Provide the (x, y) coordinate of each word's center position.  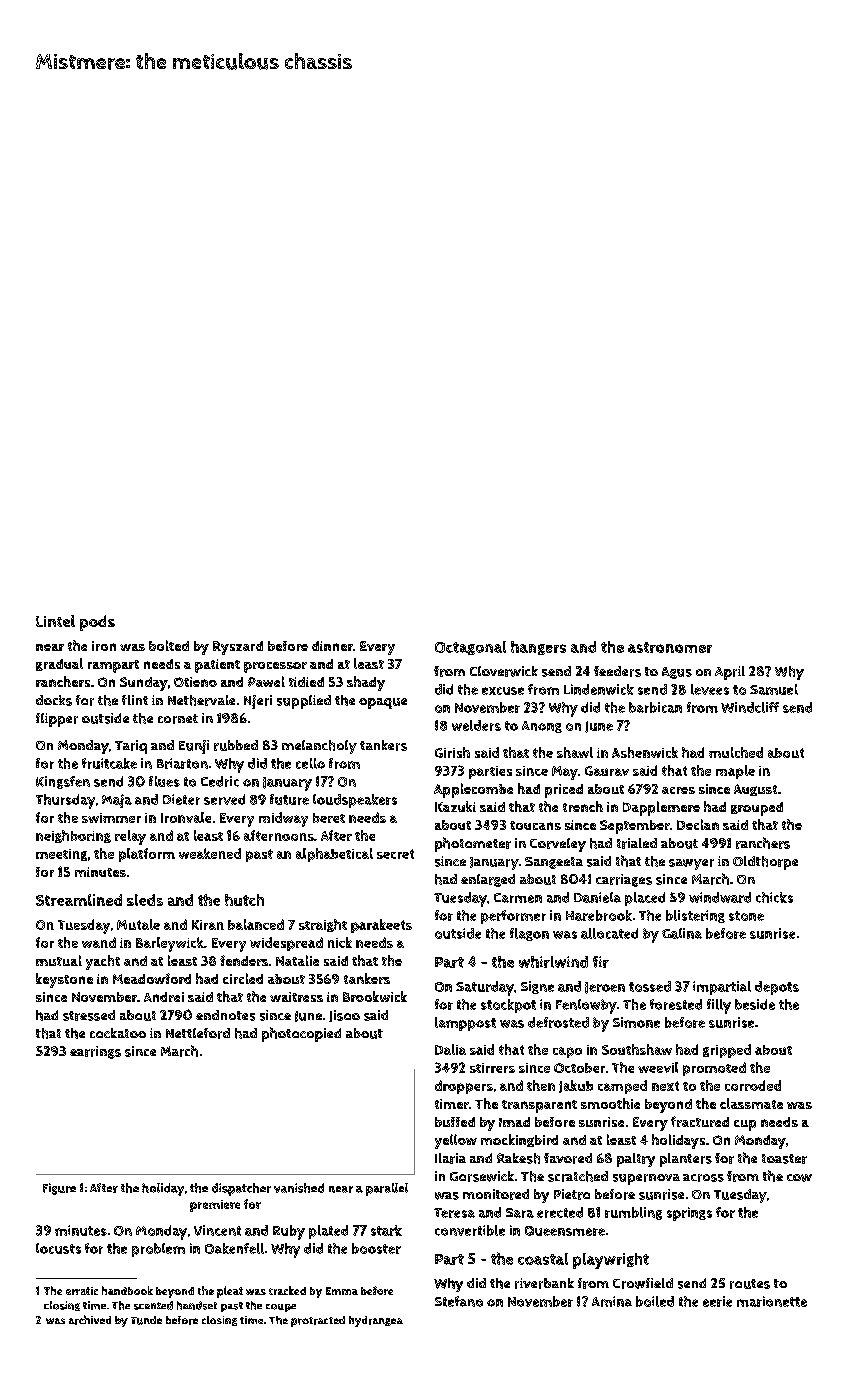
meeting (61, 855)
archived (90, 1320)
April (730, 673)
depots (777, 988)
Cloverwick (504, 671)
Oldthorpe (765, 863)
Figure (59, 1189)
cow (799, 1178)
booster (376, 1248)
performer (513, 917)
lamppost (465, 1024)
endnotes (225, 1015)
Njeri (258, 702)
